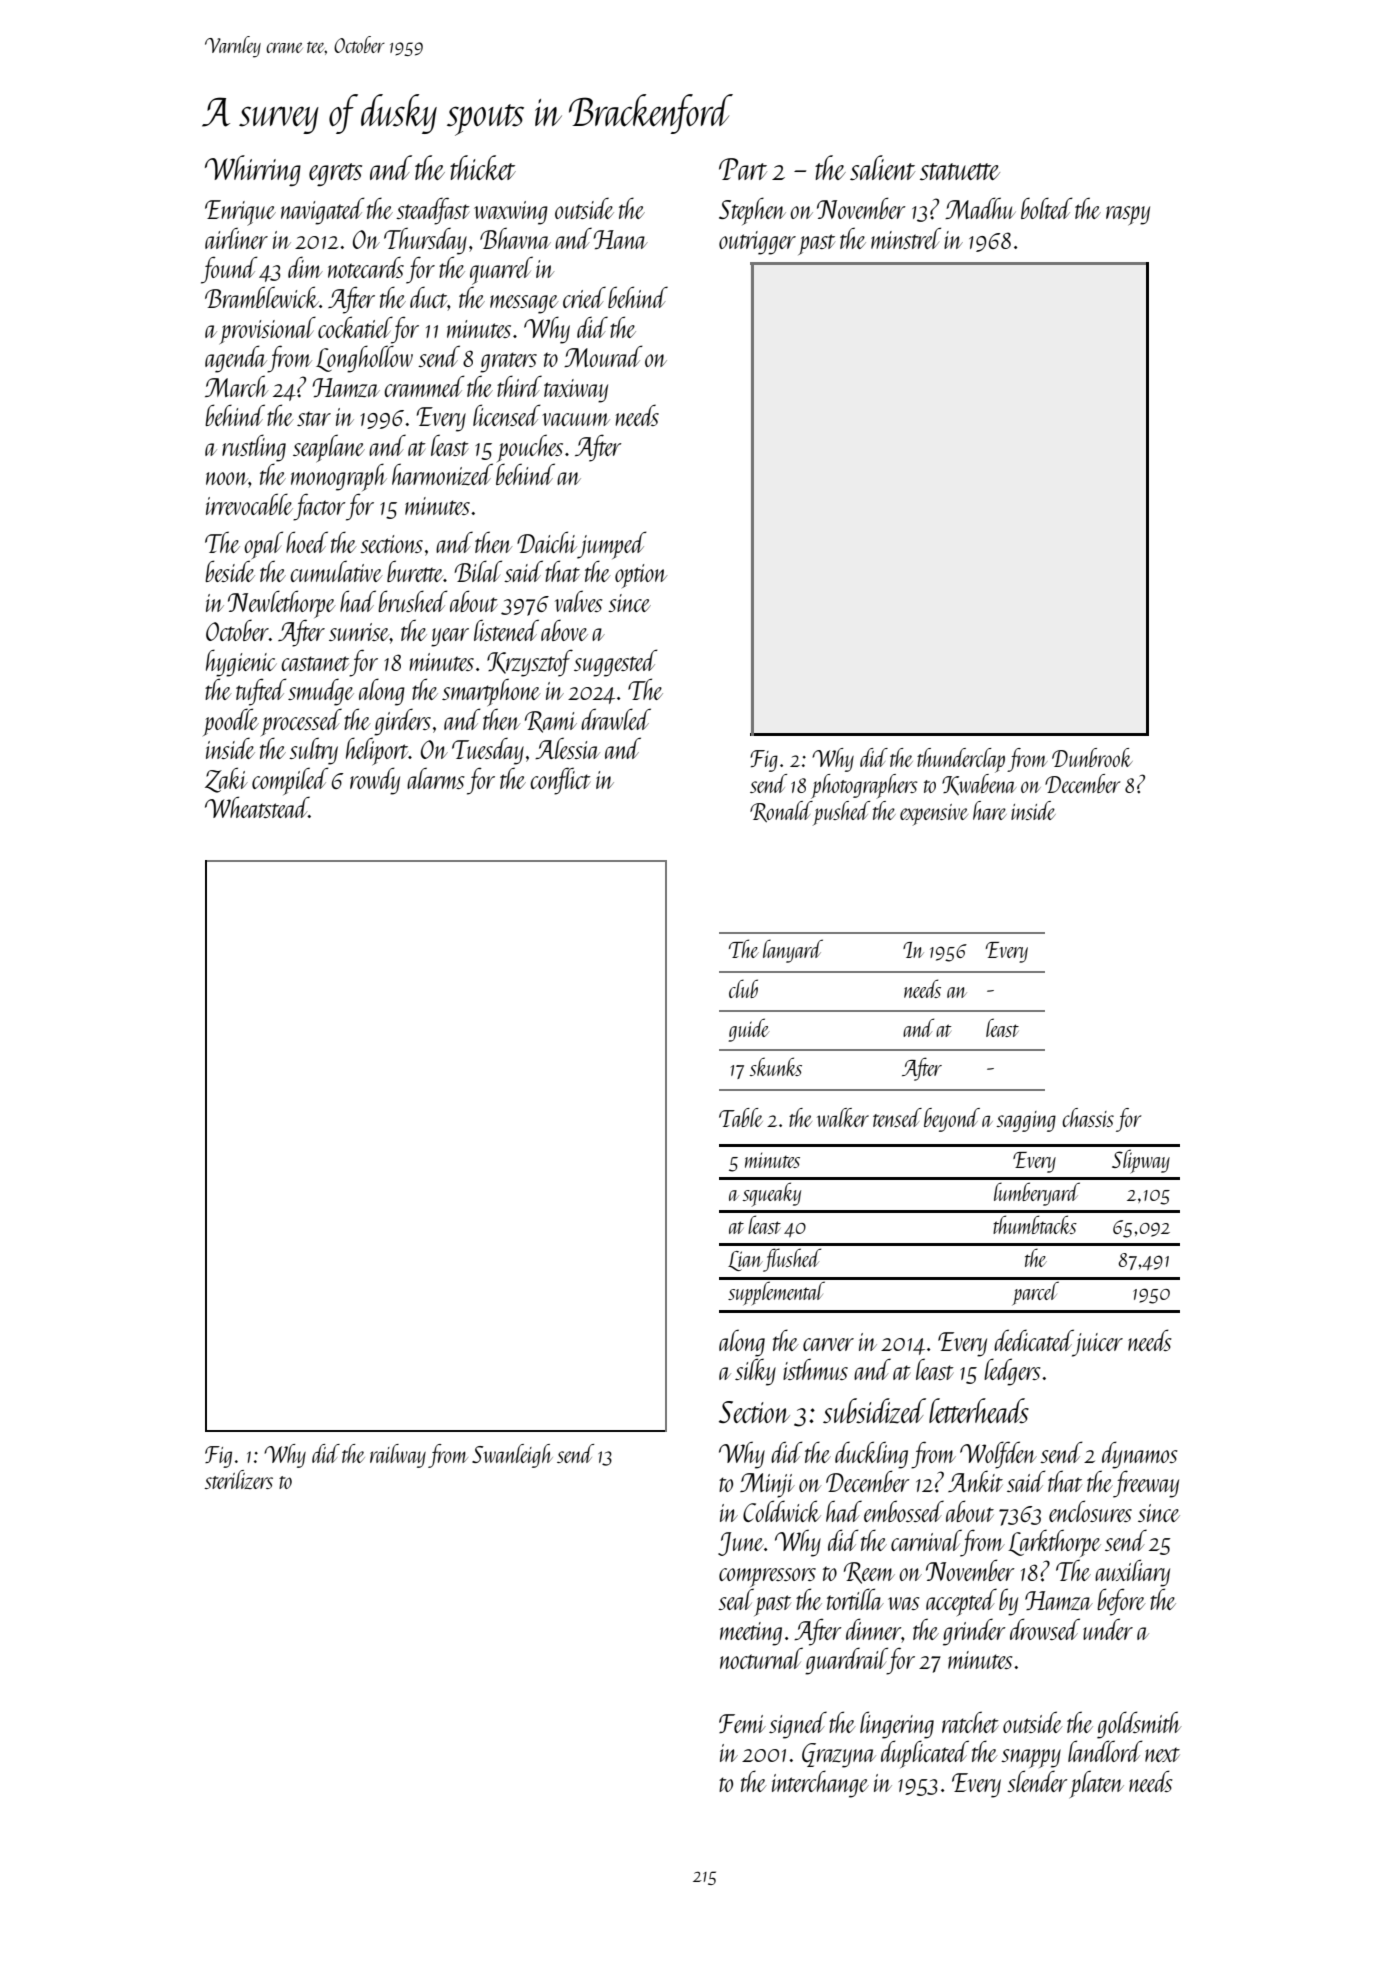 Image resolution: width=1386 pixels, height=1969 pixels. I want to click on Femi, so click(742, 1723).
